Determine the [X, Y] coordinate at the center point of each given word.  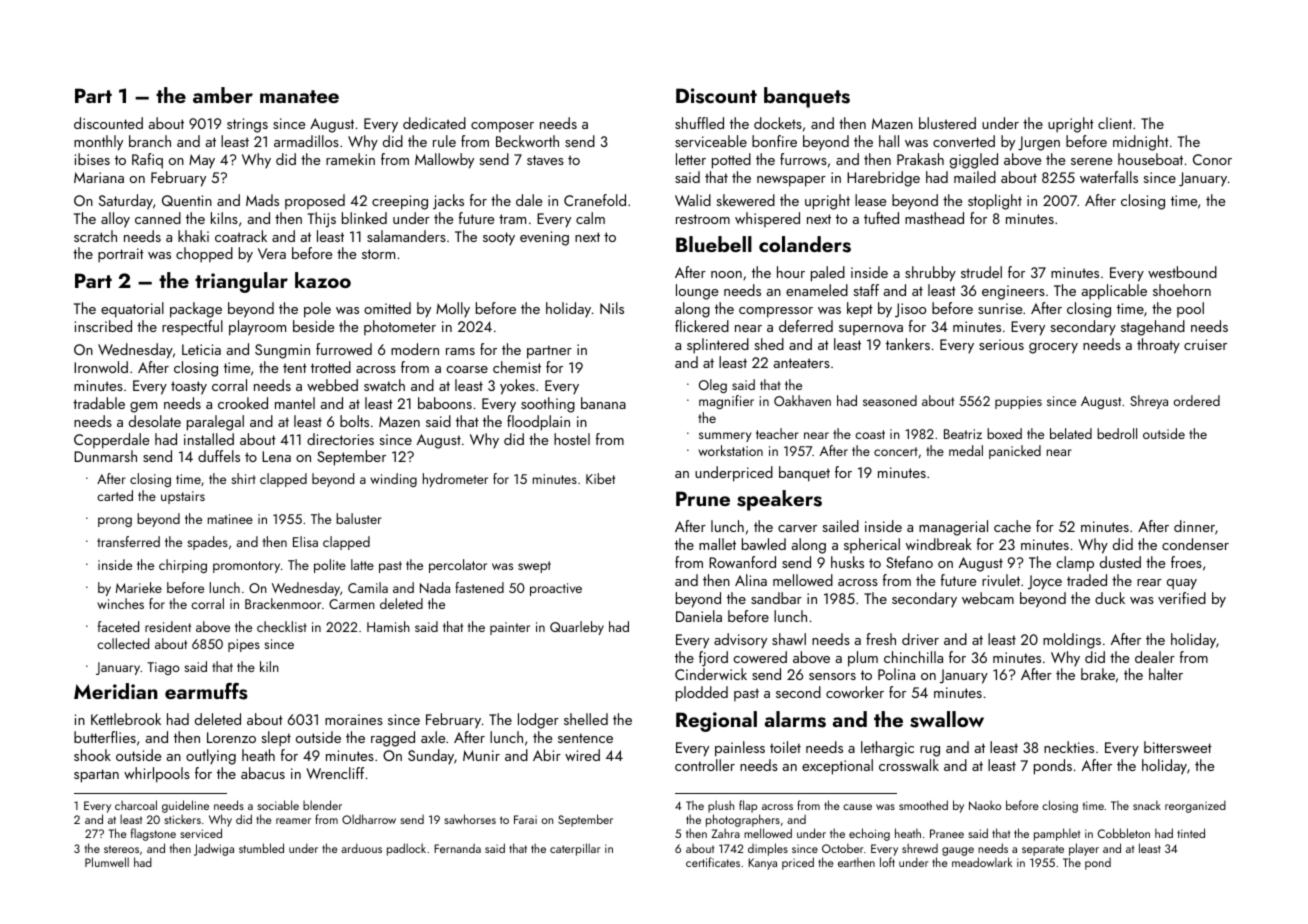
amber [223, 95]
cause [857, 807]
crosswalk [909, 765]
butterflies [105, 737]
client [1115, 123]
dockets [778, 123]
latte [362, 564]
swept [534, 567]
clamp [1075, 564]
